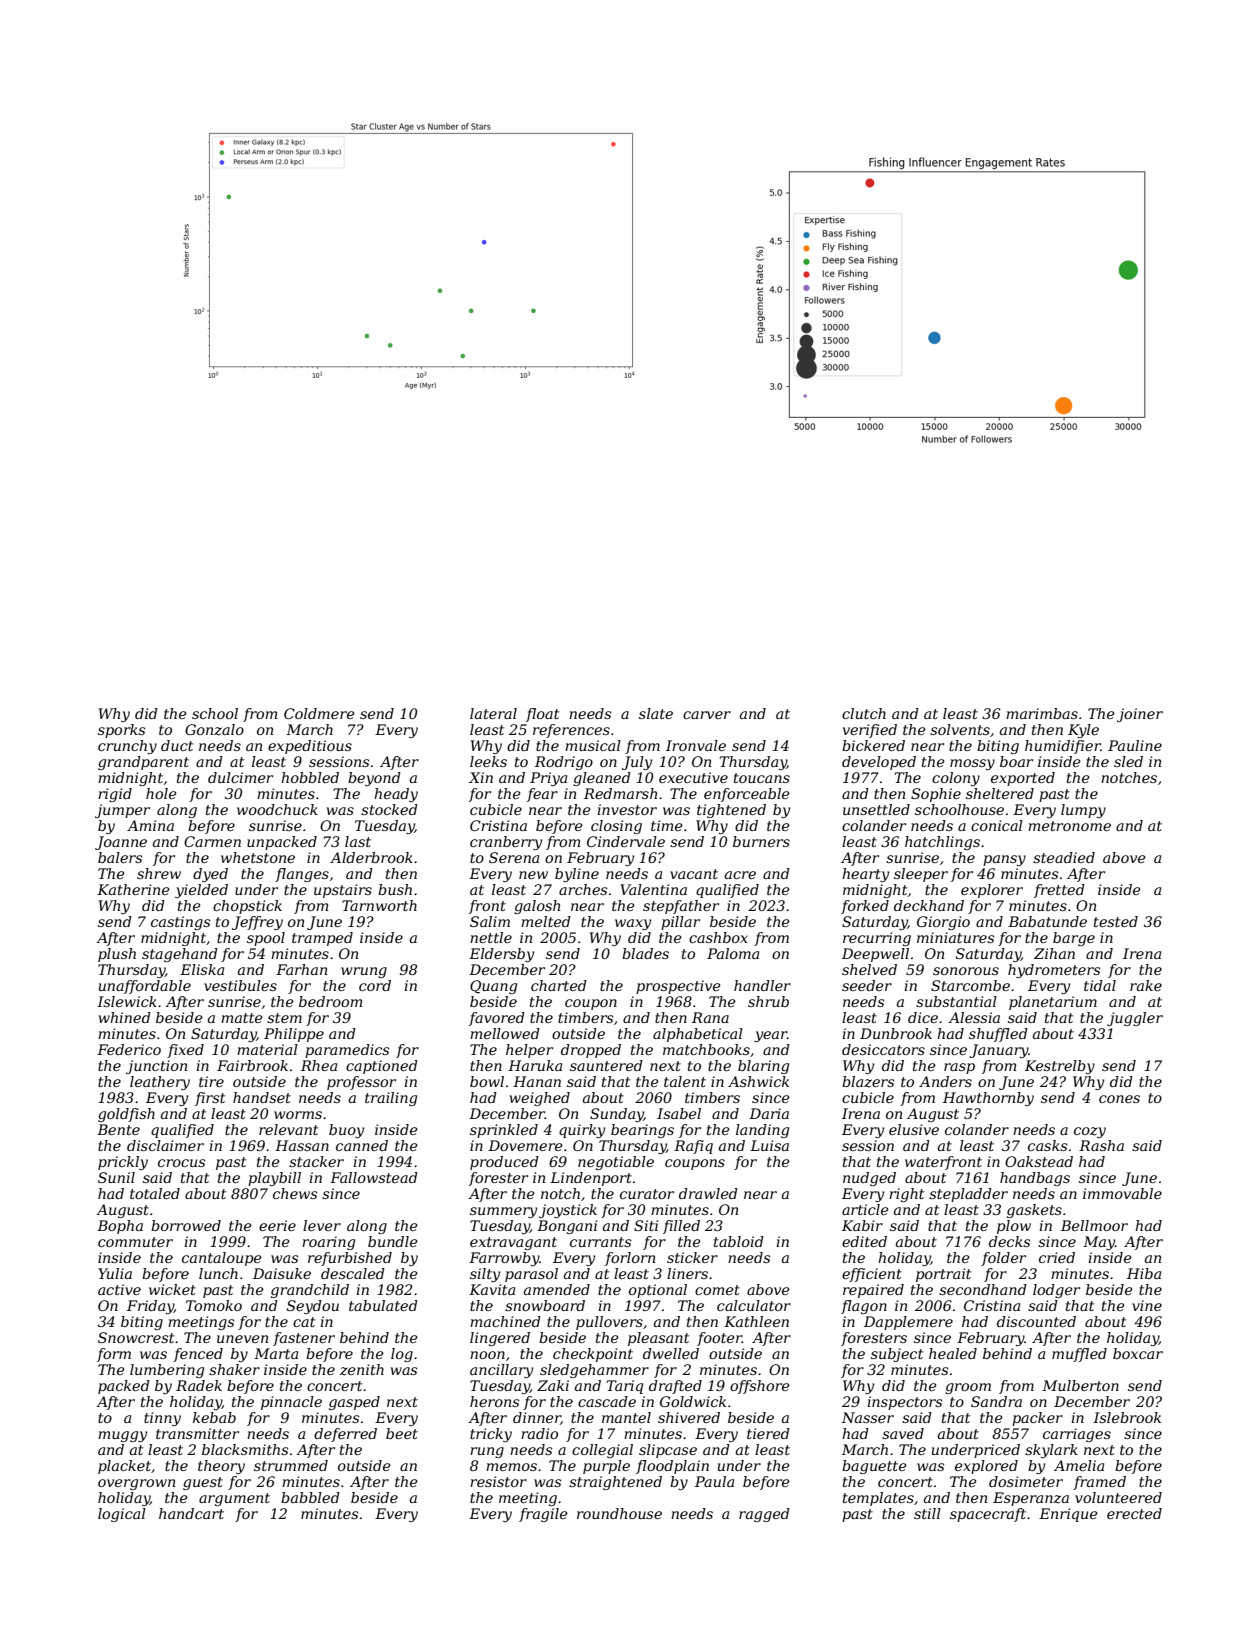 This document has width=1260, height=1631. I want to click on roundhouse, so click(619, 1513).
